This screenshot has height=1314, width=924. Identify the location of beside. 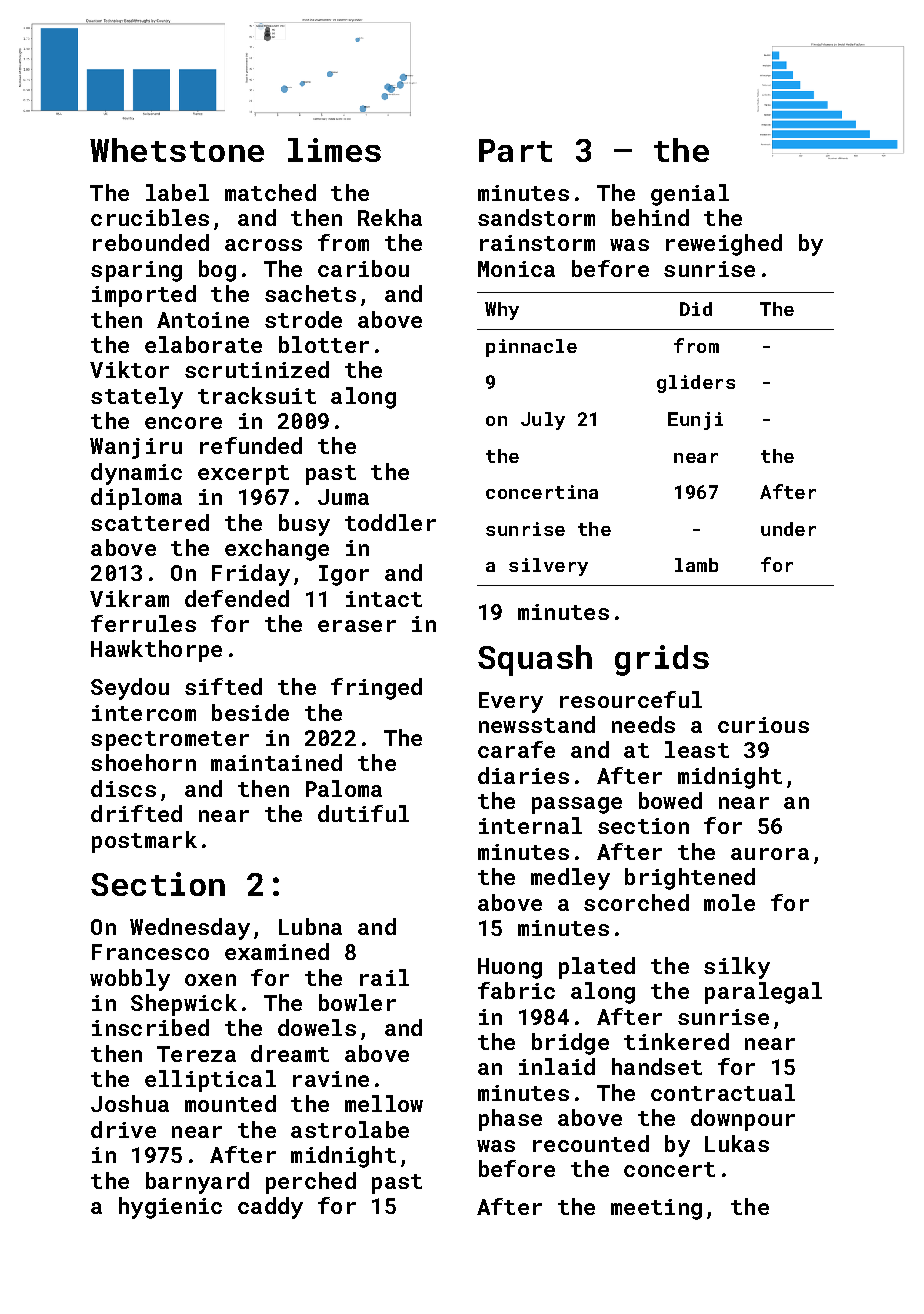
(250, 712).
